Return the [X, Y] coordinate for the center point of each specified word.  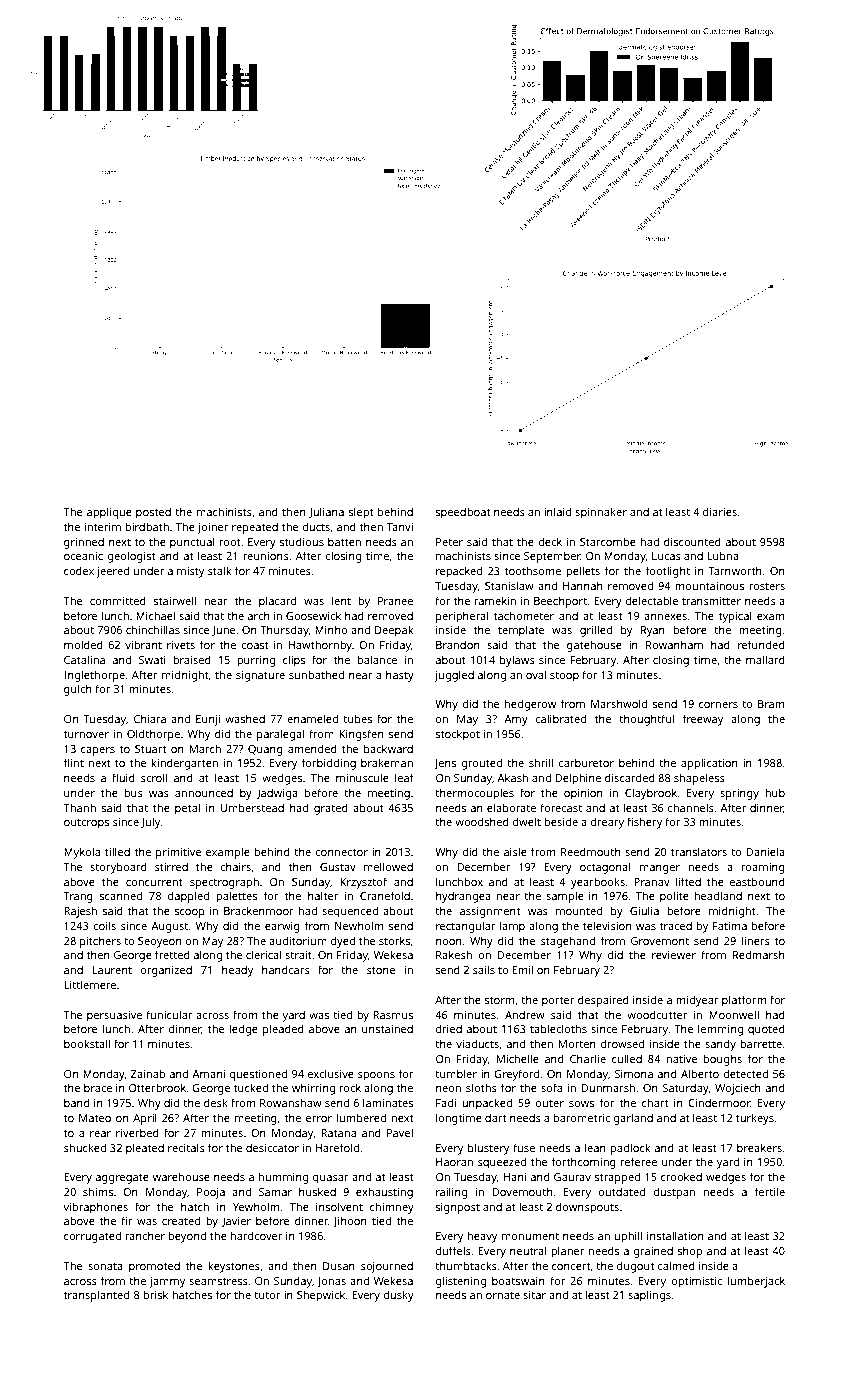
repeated [255, 528]
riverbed [137, 1132]
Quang [265, 750]
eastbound [757, 881]
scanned [121, 895]
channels [691, 807]
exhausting [384, 1193]
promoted [154, 1267]
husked [317, 1191]
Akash [512, 777]
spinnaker [601, 513]
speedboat [463, 513]
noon [449, 942]
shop [690, 1252]
